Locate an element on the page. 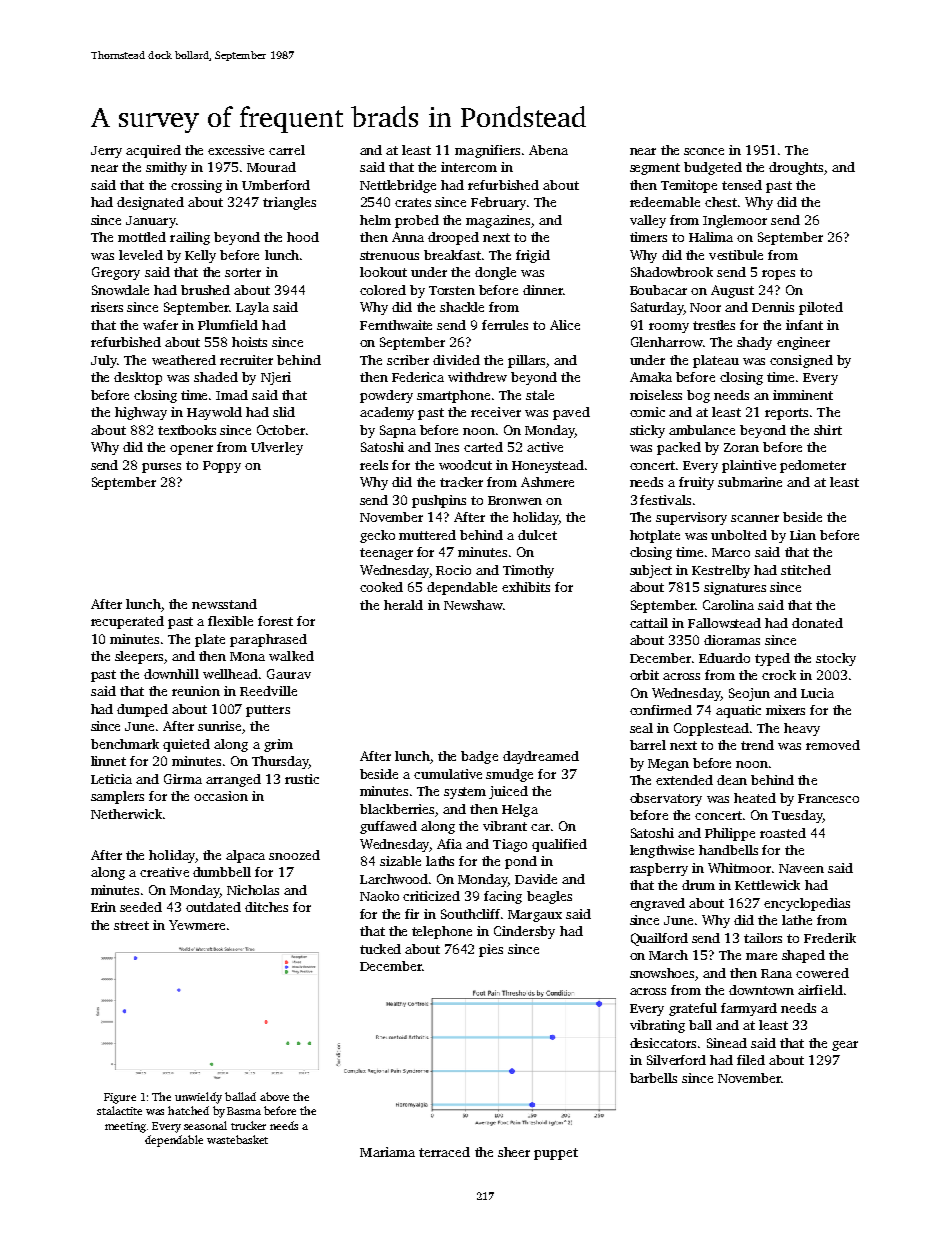 This document has width=952, height=1233. gear is located at coordinates (845, 1046).
